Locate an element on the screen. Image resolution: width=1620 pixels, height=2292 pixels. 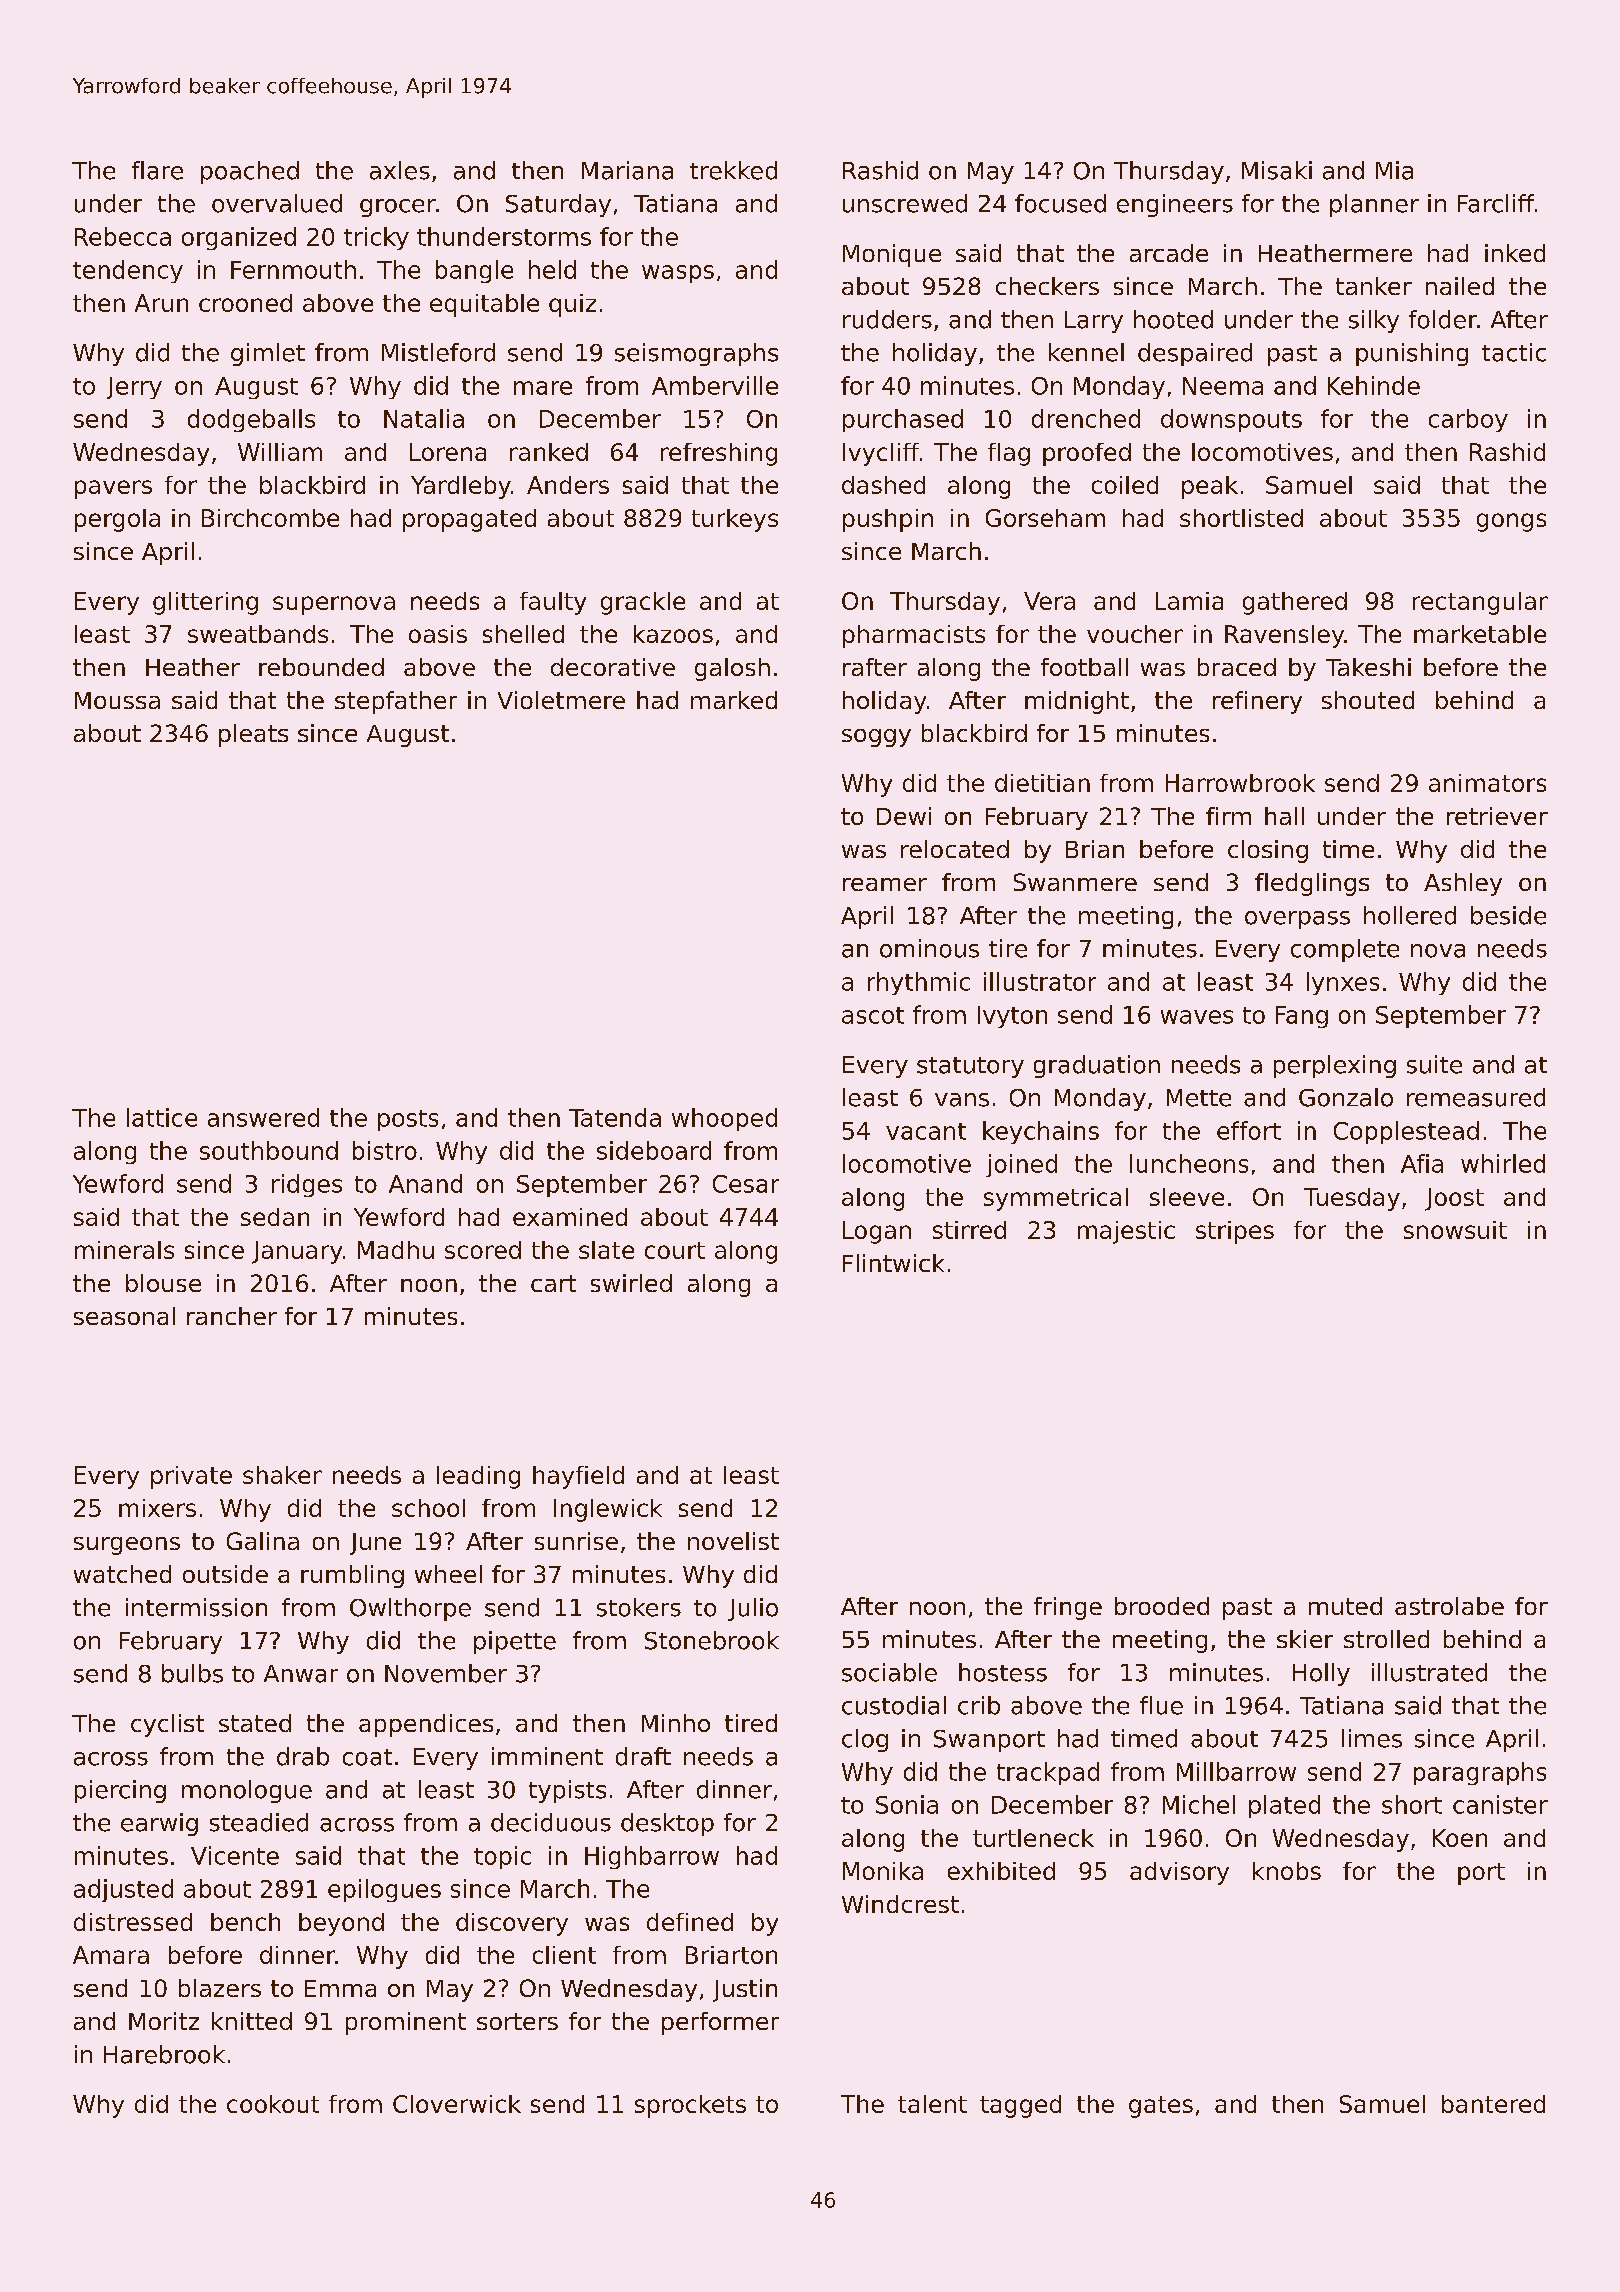
minerals is located at coordinates (124, 1250).
